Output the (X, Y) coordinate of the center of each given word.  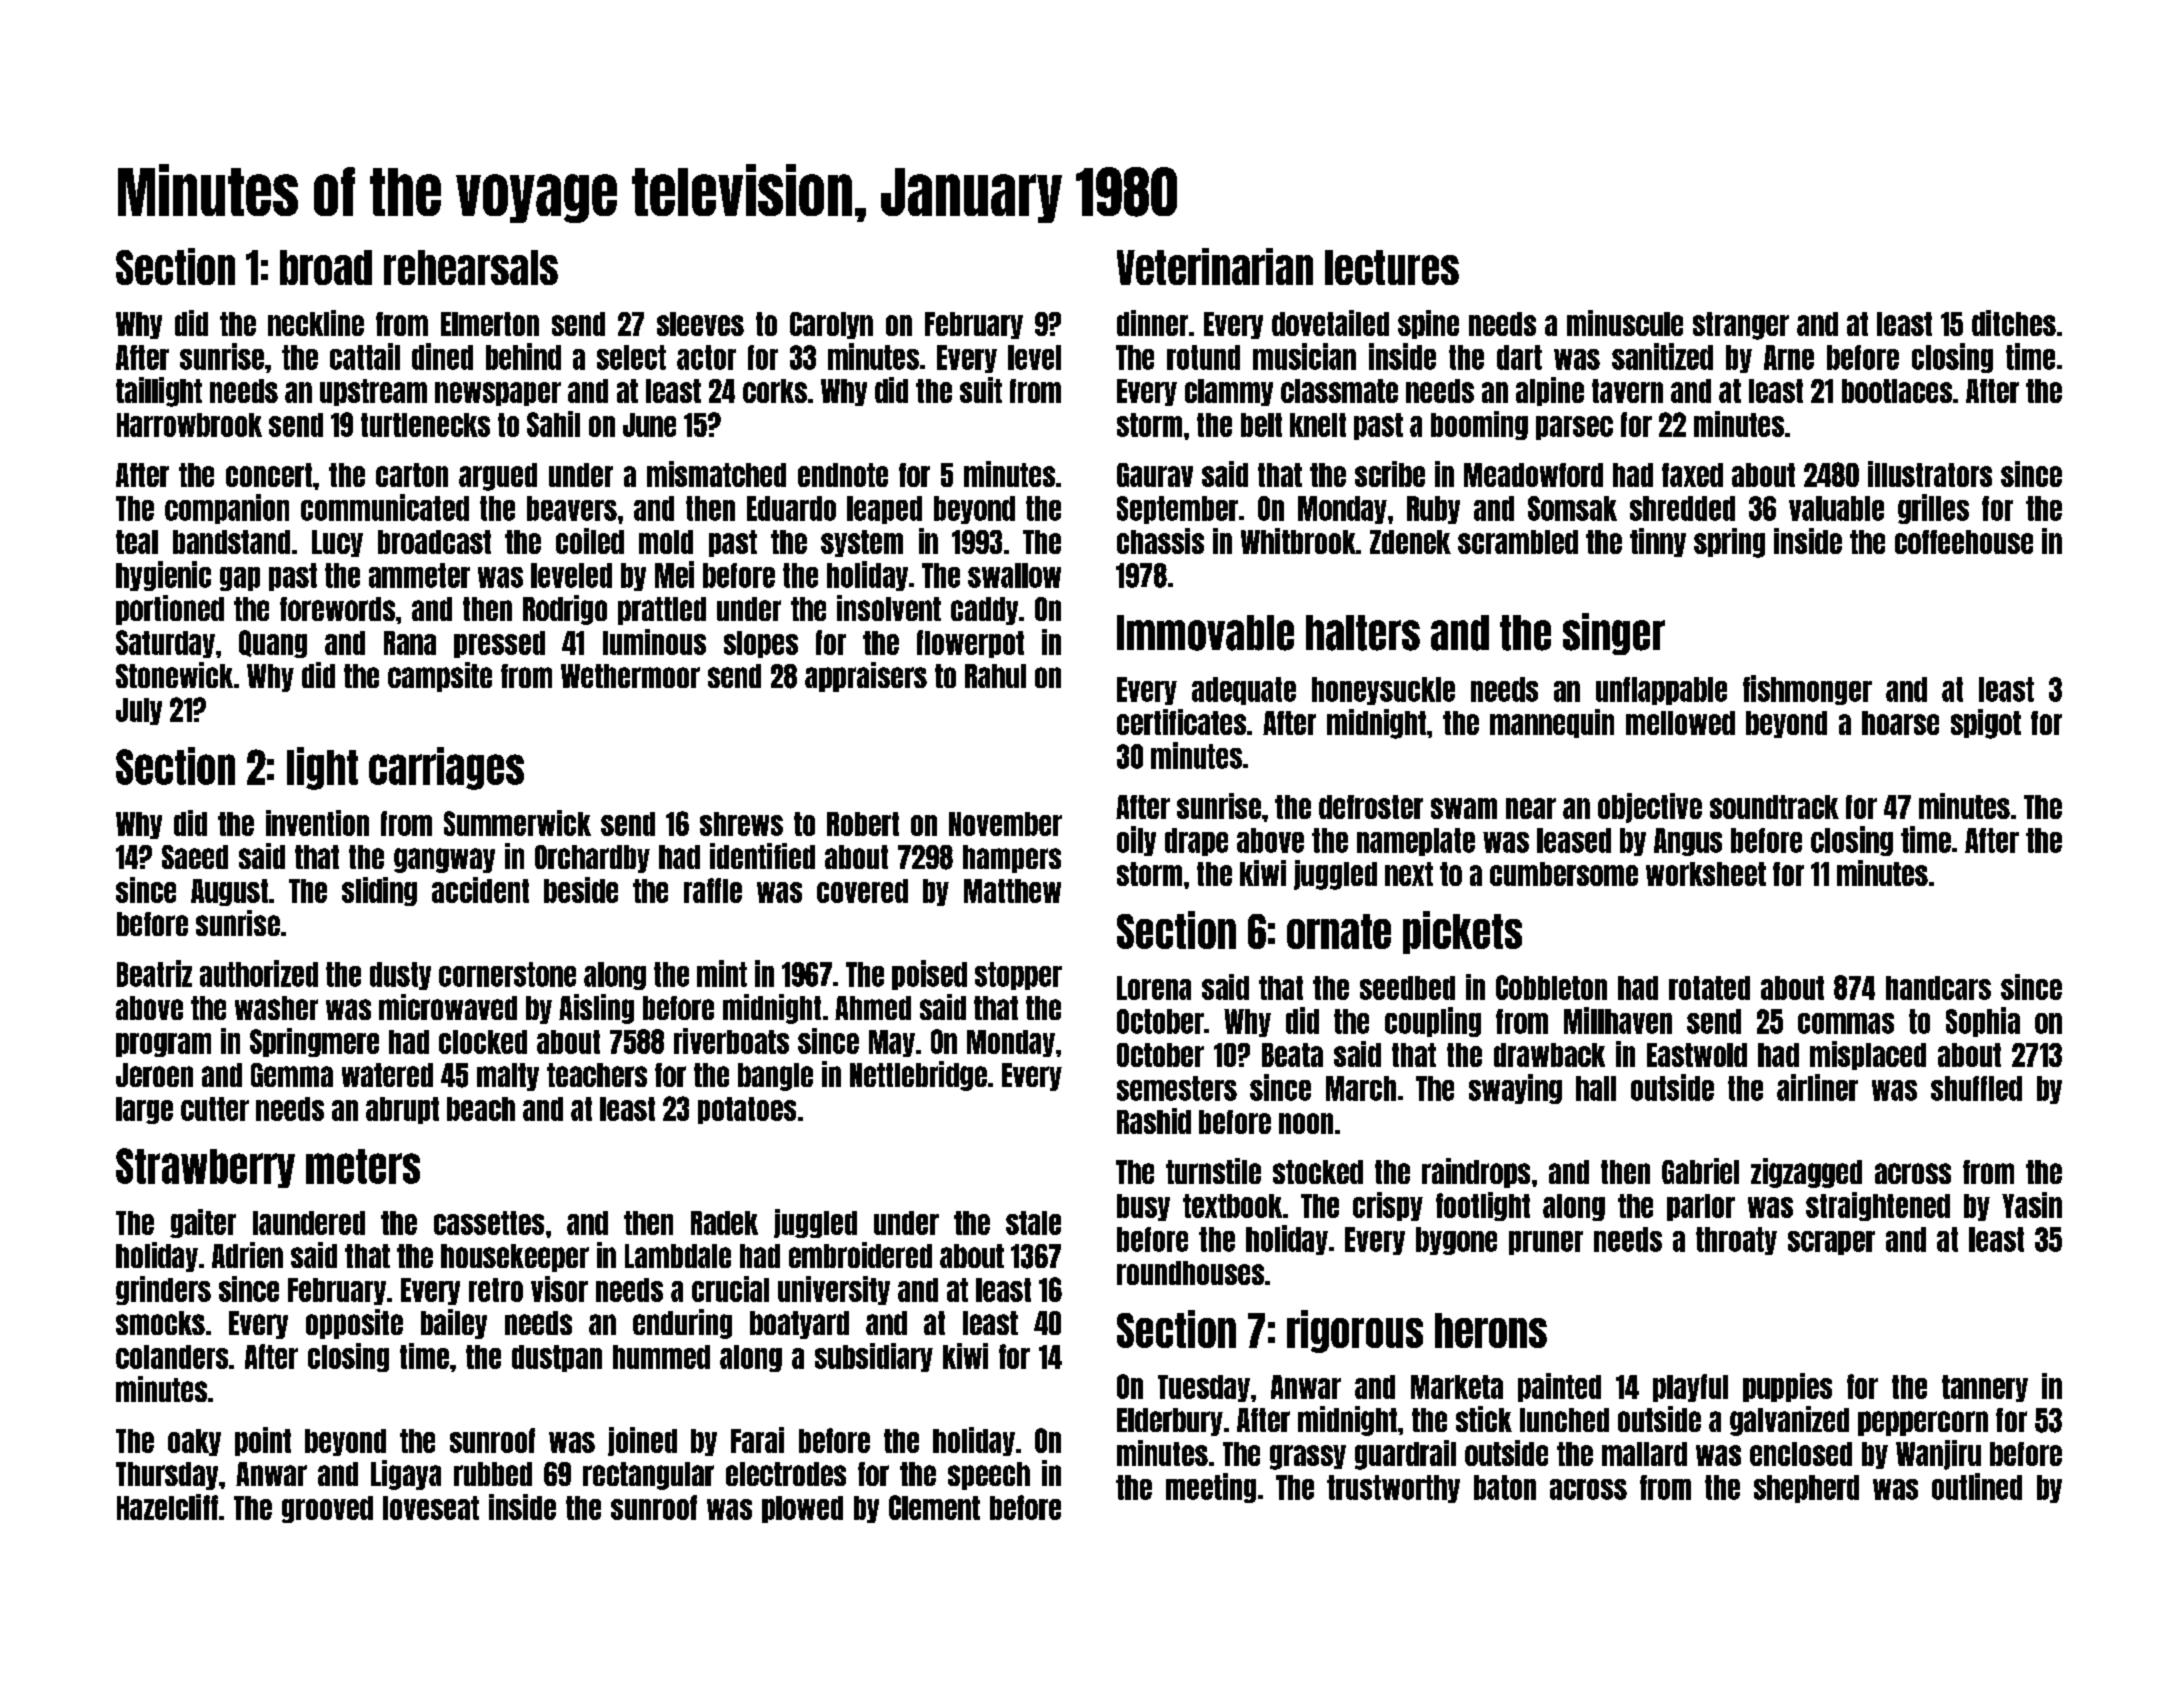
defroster (1371, 807)
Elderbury (1170, 1422)
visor (559, 1289)
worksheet (1706, 874)
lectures (1392, 267)
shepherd (1806, 1489)
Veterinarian (1215, 266)
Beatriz (154, 973)
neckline (316, 323)
